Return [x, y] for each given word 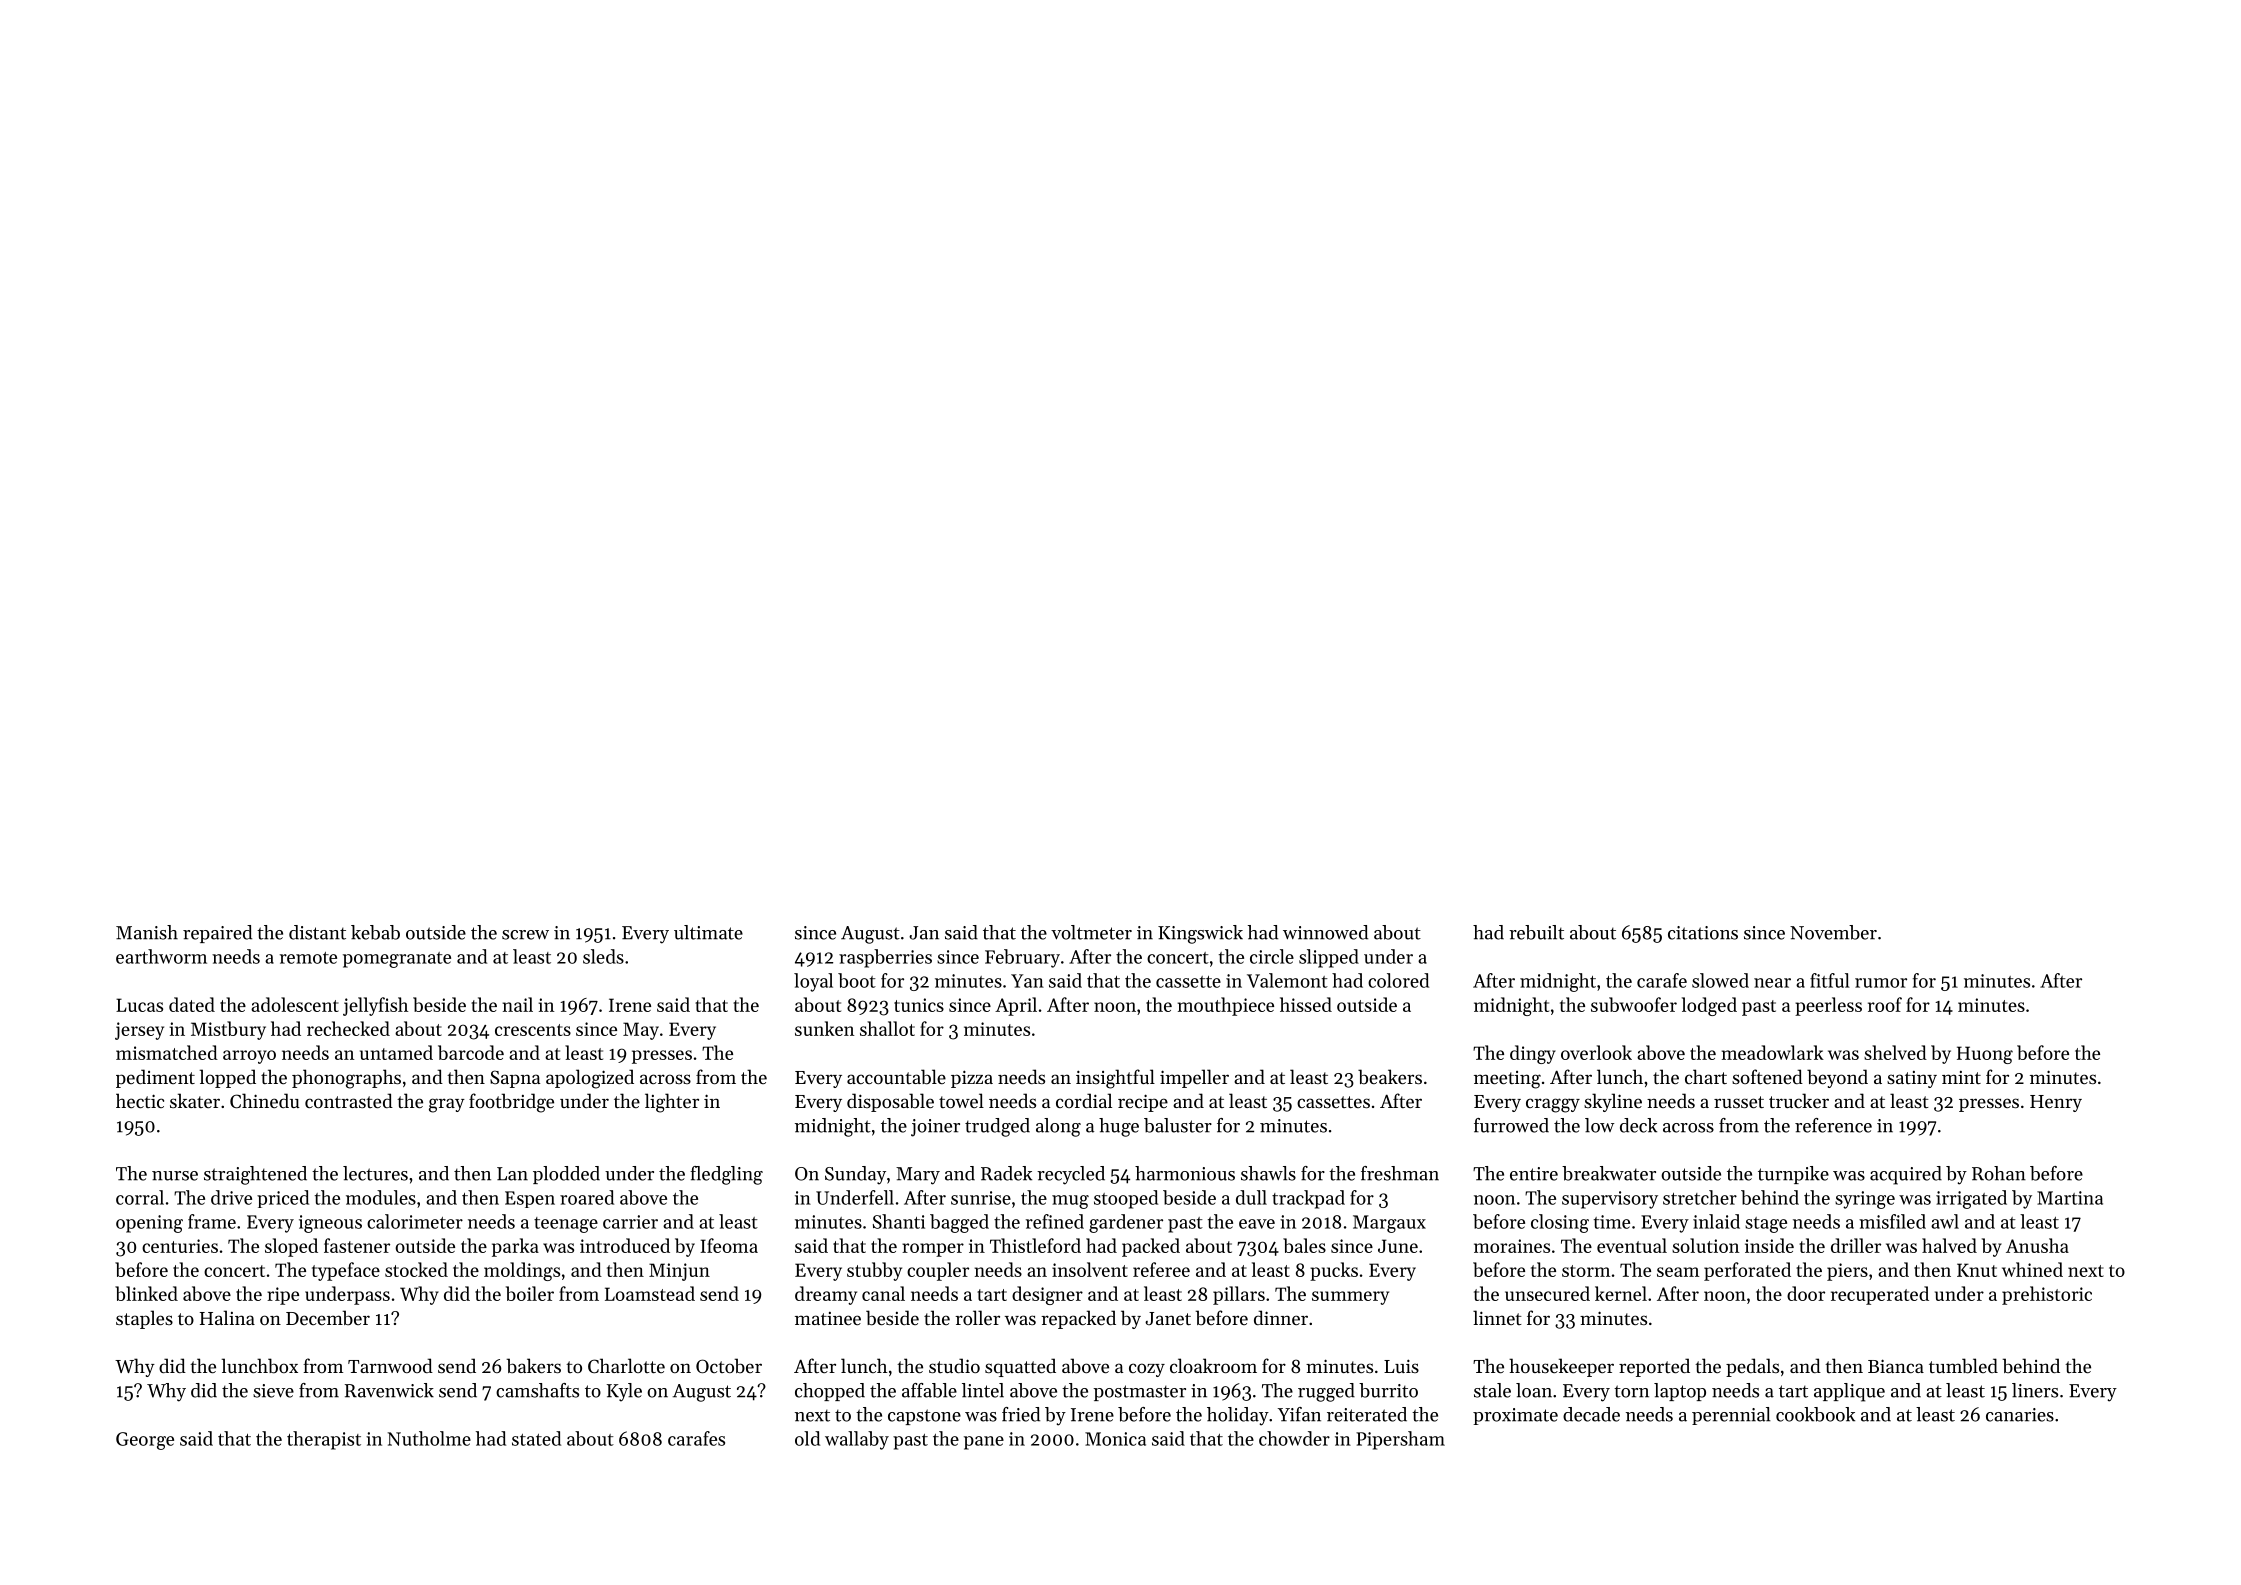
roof [1885, 1004]
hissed [1306, 1004]
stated [536, 1438]
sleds [603, 956]
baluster [1178, 1125]
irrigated [1971, 1199]
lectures [375, 1173]
